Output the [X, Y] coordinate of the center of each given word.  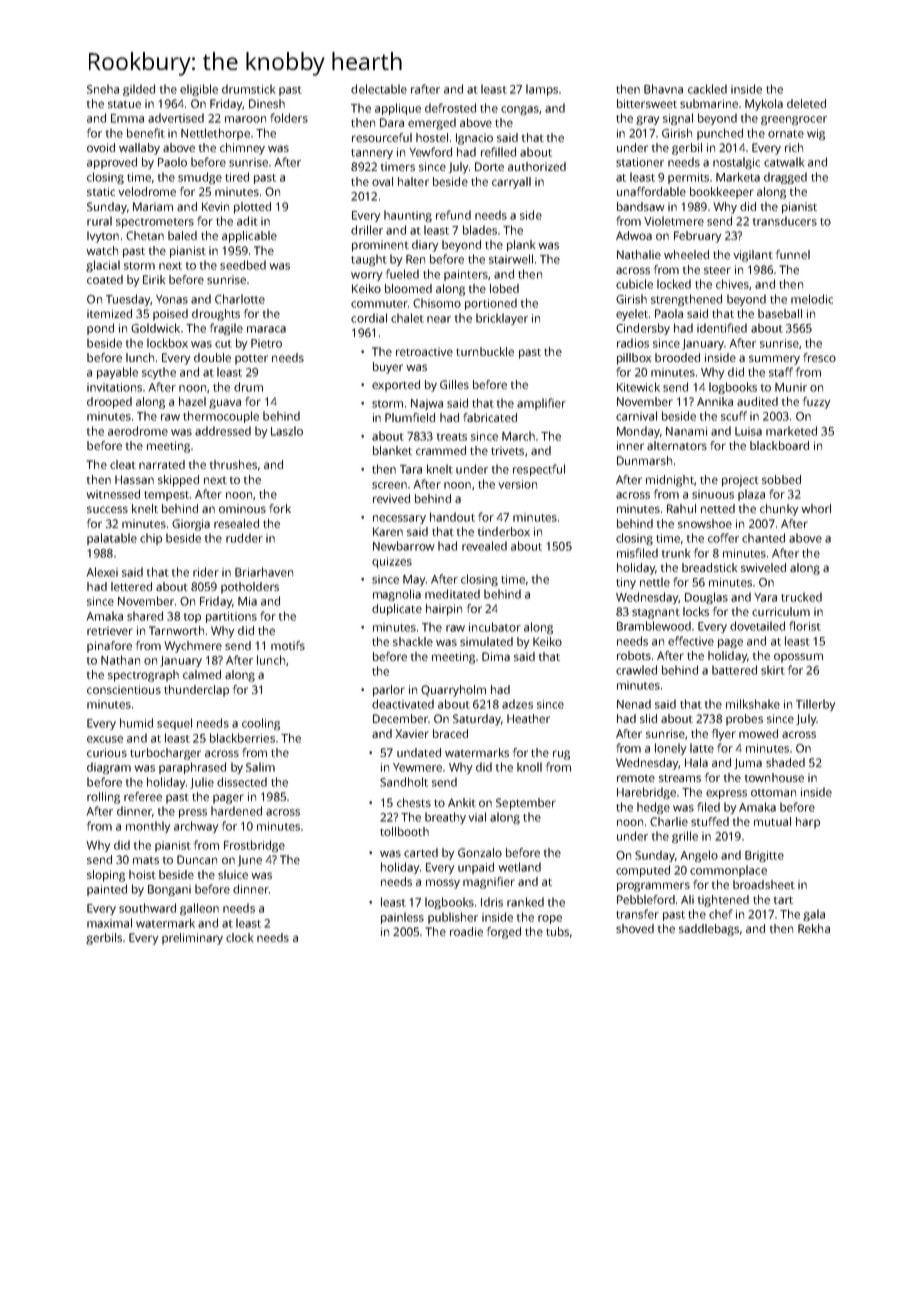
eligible [199, 90]
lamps [542, 90]
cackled [707, 89]
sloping [106, 876]
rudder [244, 538]
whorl [816, 508]
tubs [557, 931]
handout [452, 517]
